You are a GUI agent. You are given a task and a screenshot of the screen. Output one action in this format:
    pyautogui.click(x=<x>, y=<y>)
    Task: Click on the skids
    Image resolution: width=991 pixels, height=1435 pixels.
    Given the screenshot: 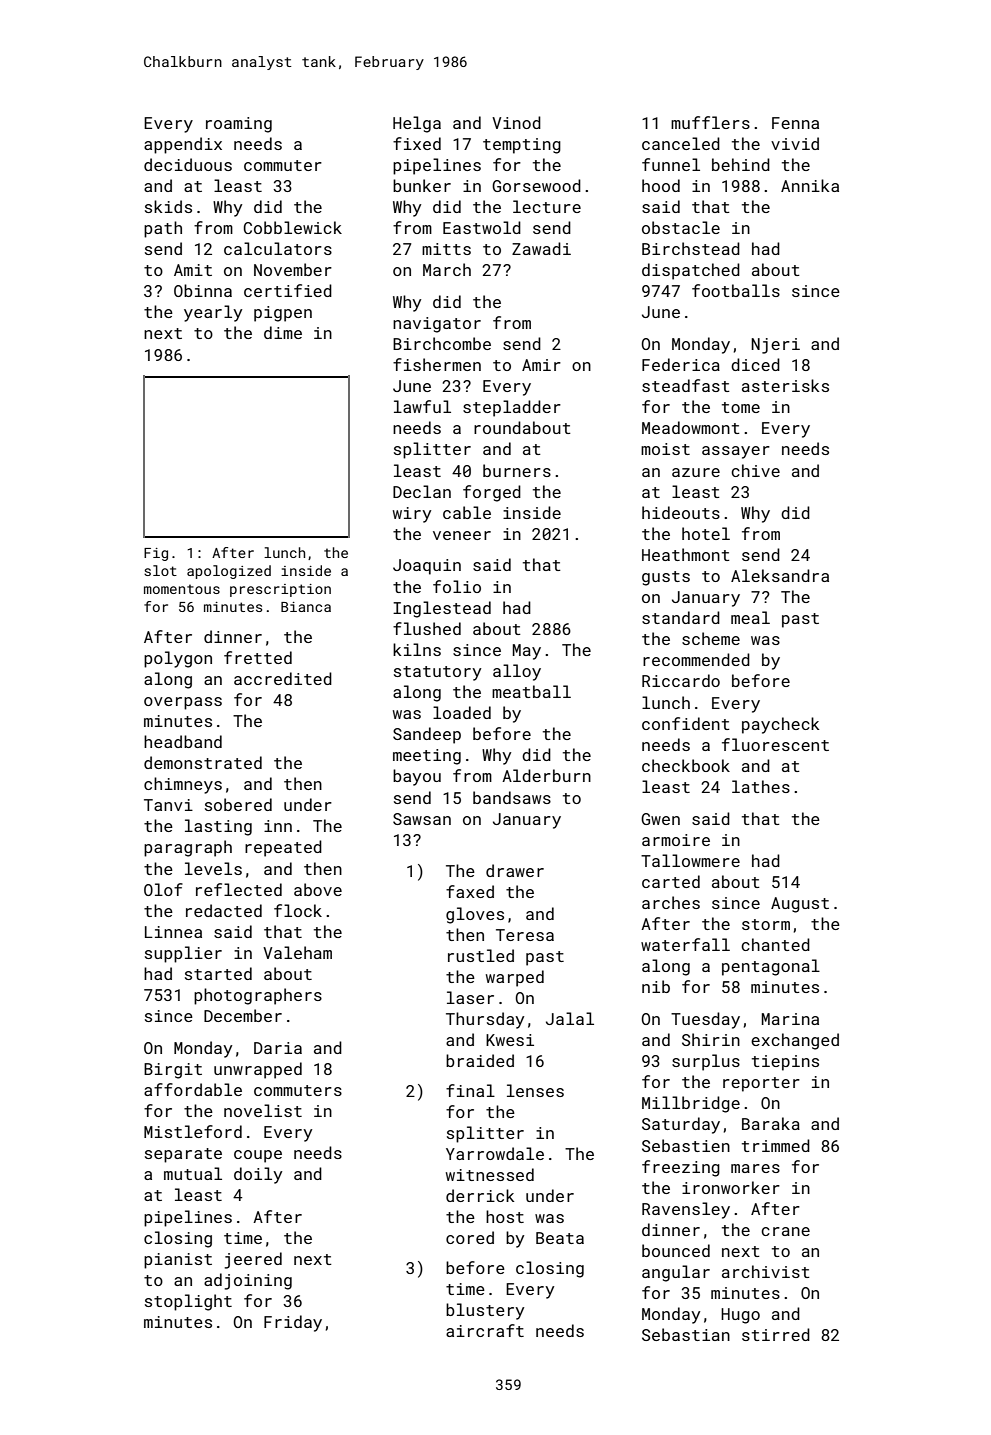 What is the action you would take?
    pyautogui.click(x=168, y=206)
